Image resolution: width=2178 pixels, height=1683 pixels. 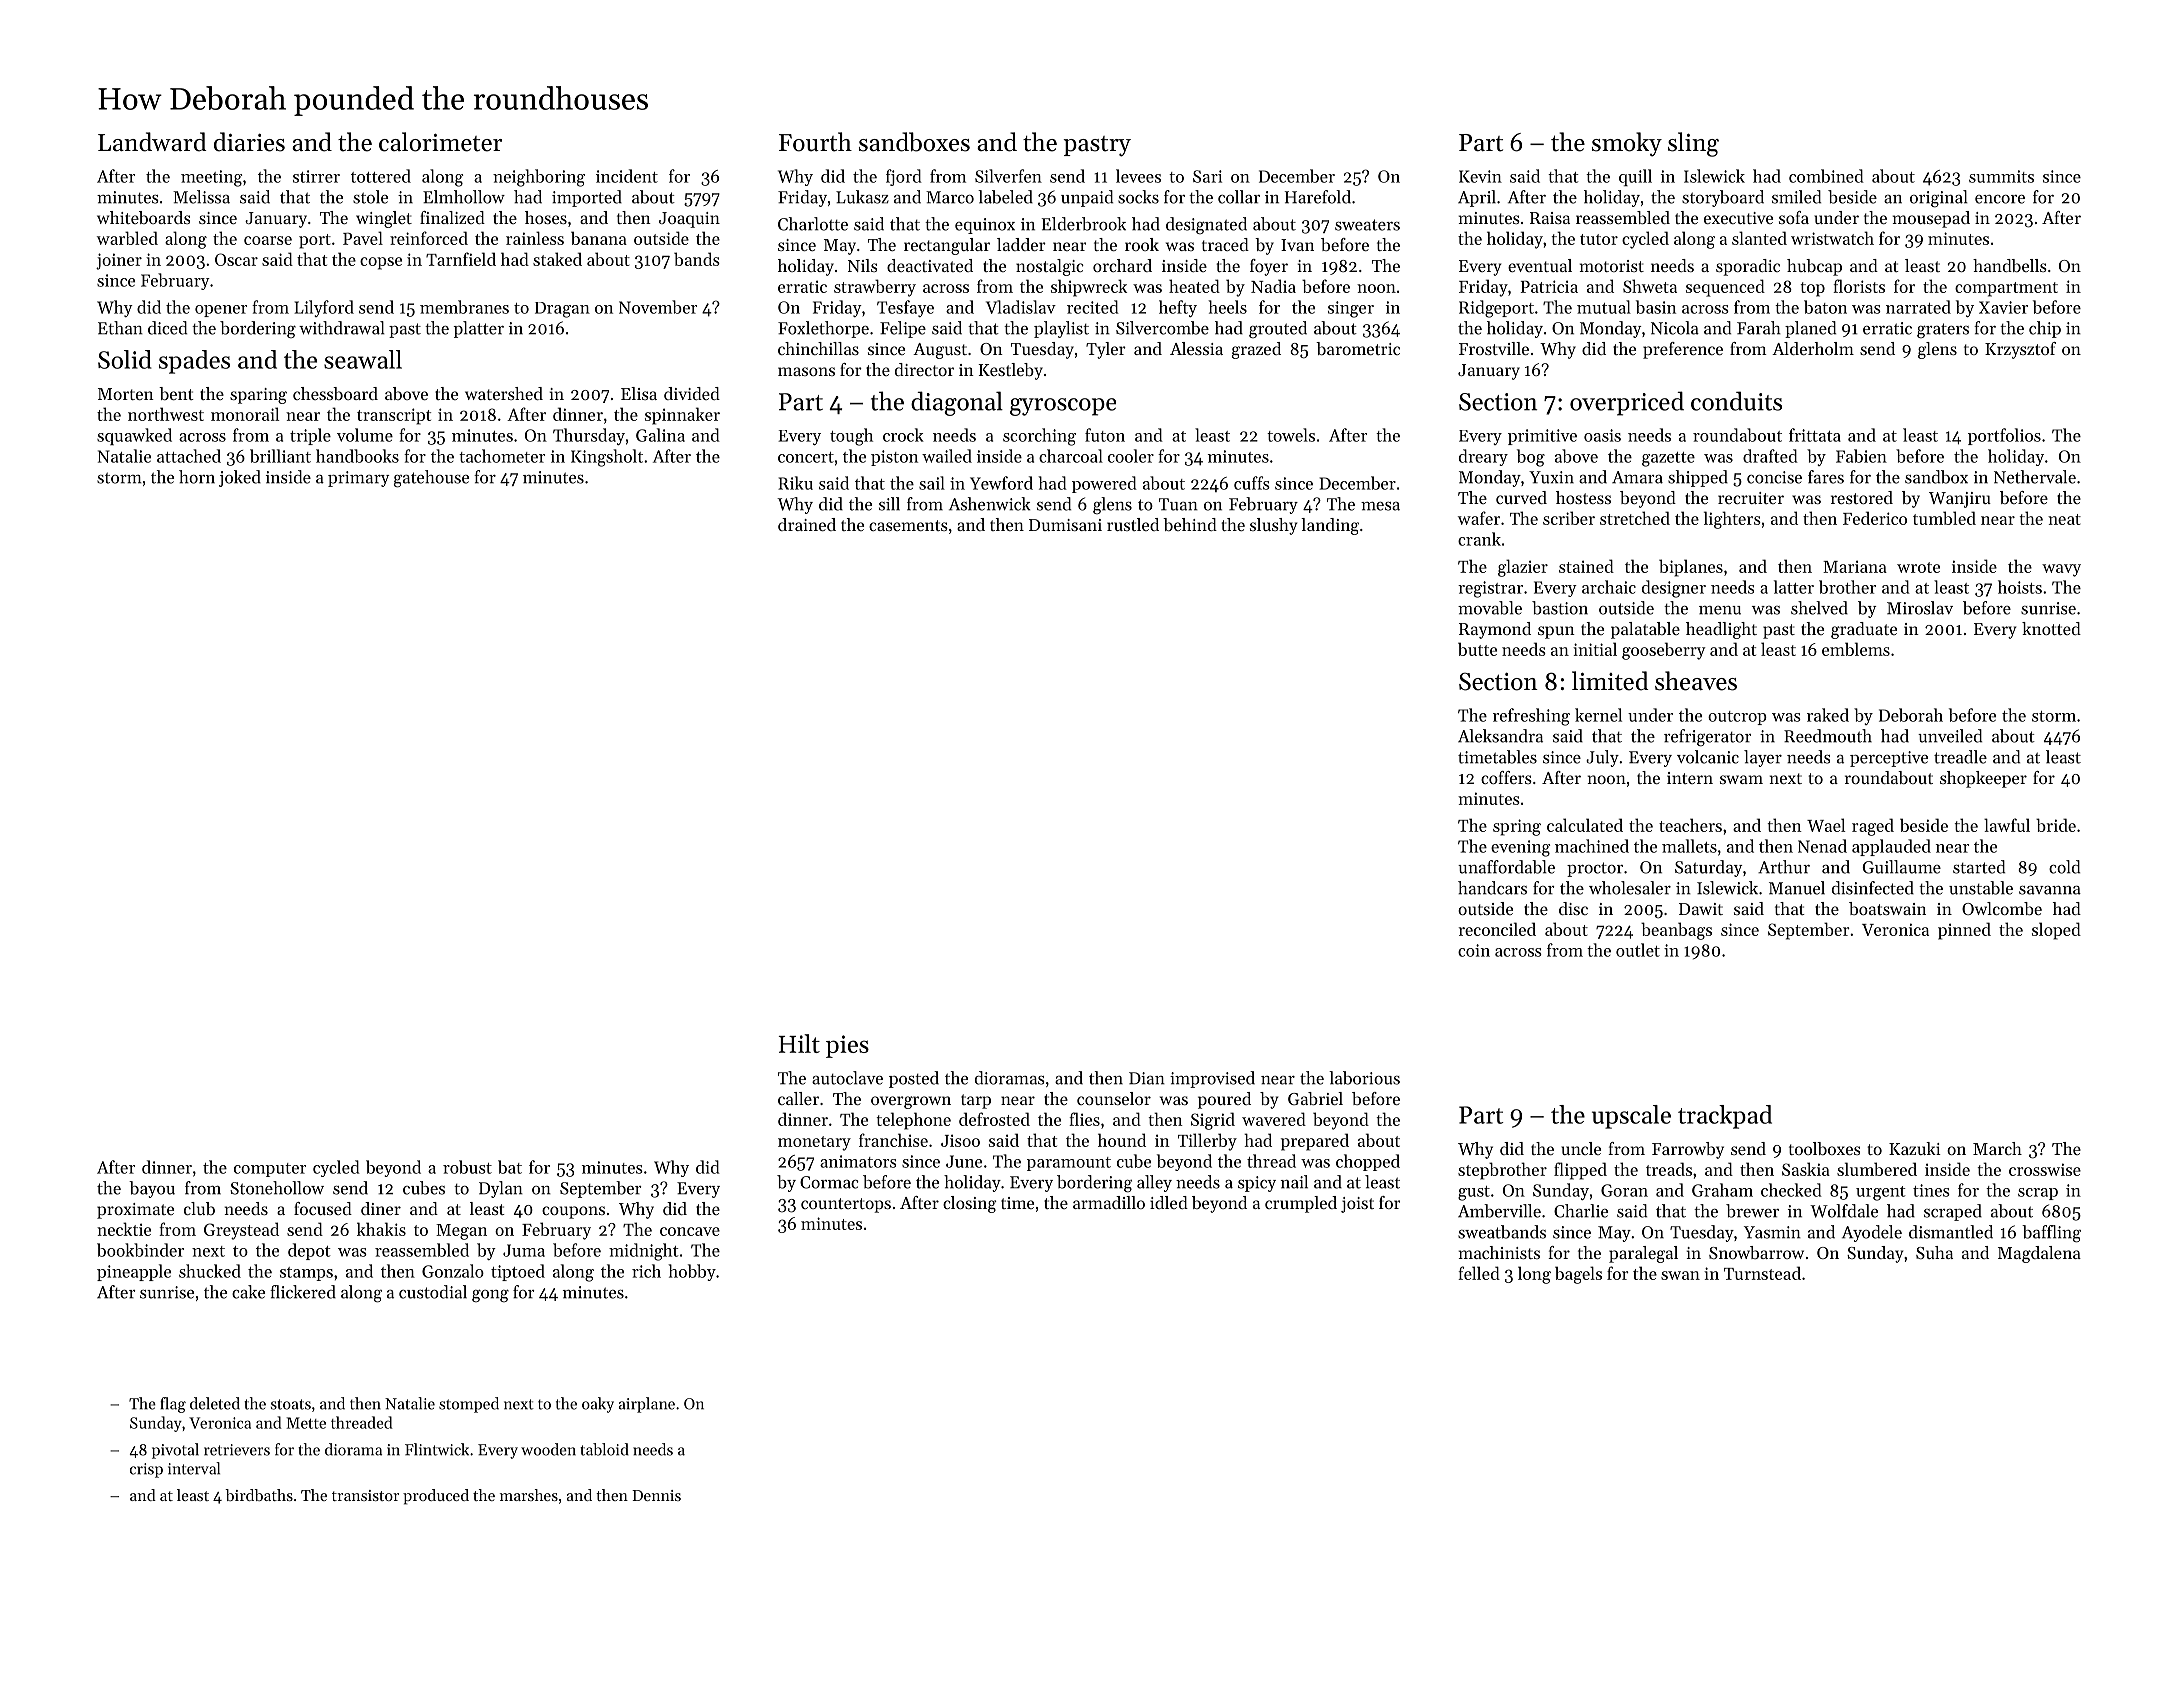 I want to click on Turnstead, so click(x=1762, y=1273).
